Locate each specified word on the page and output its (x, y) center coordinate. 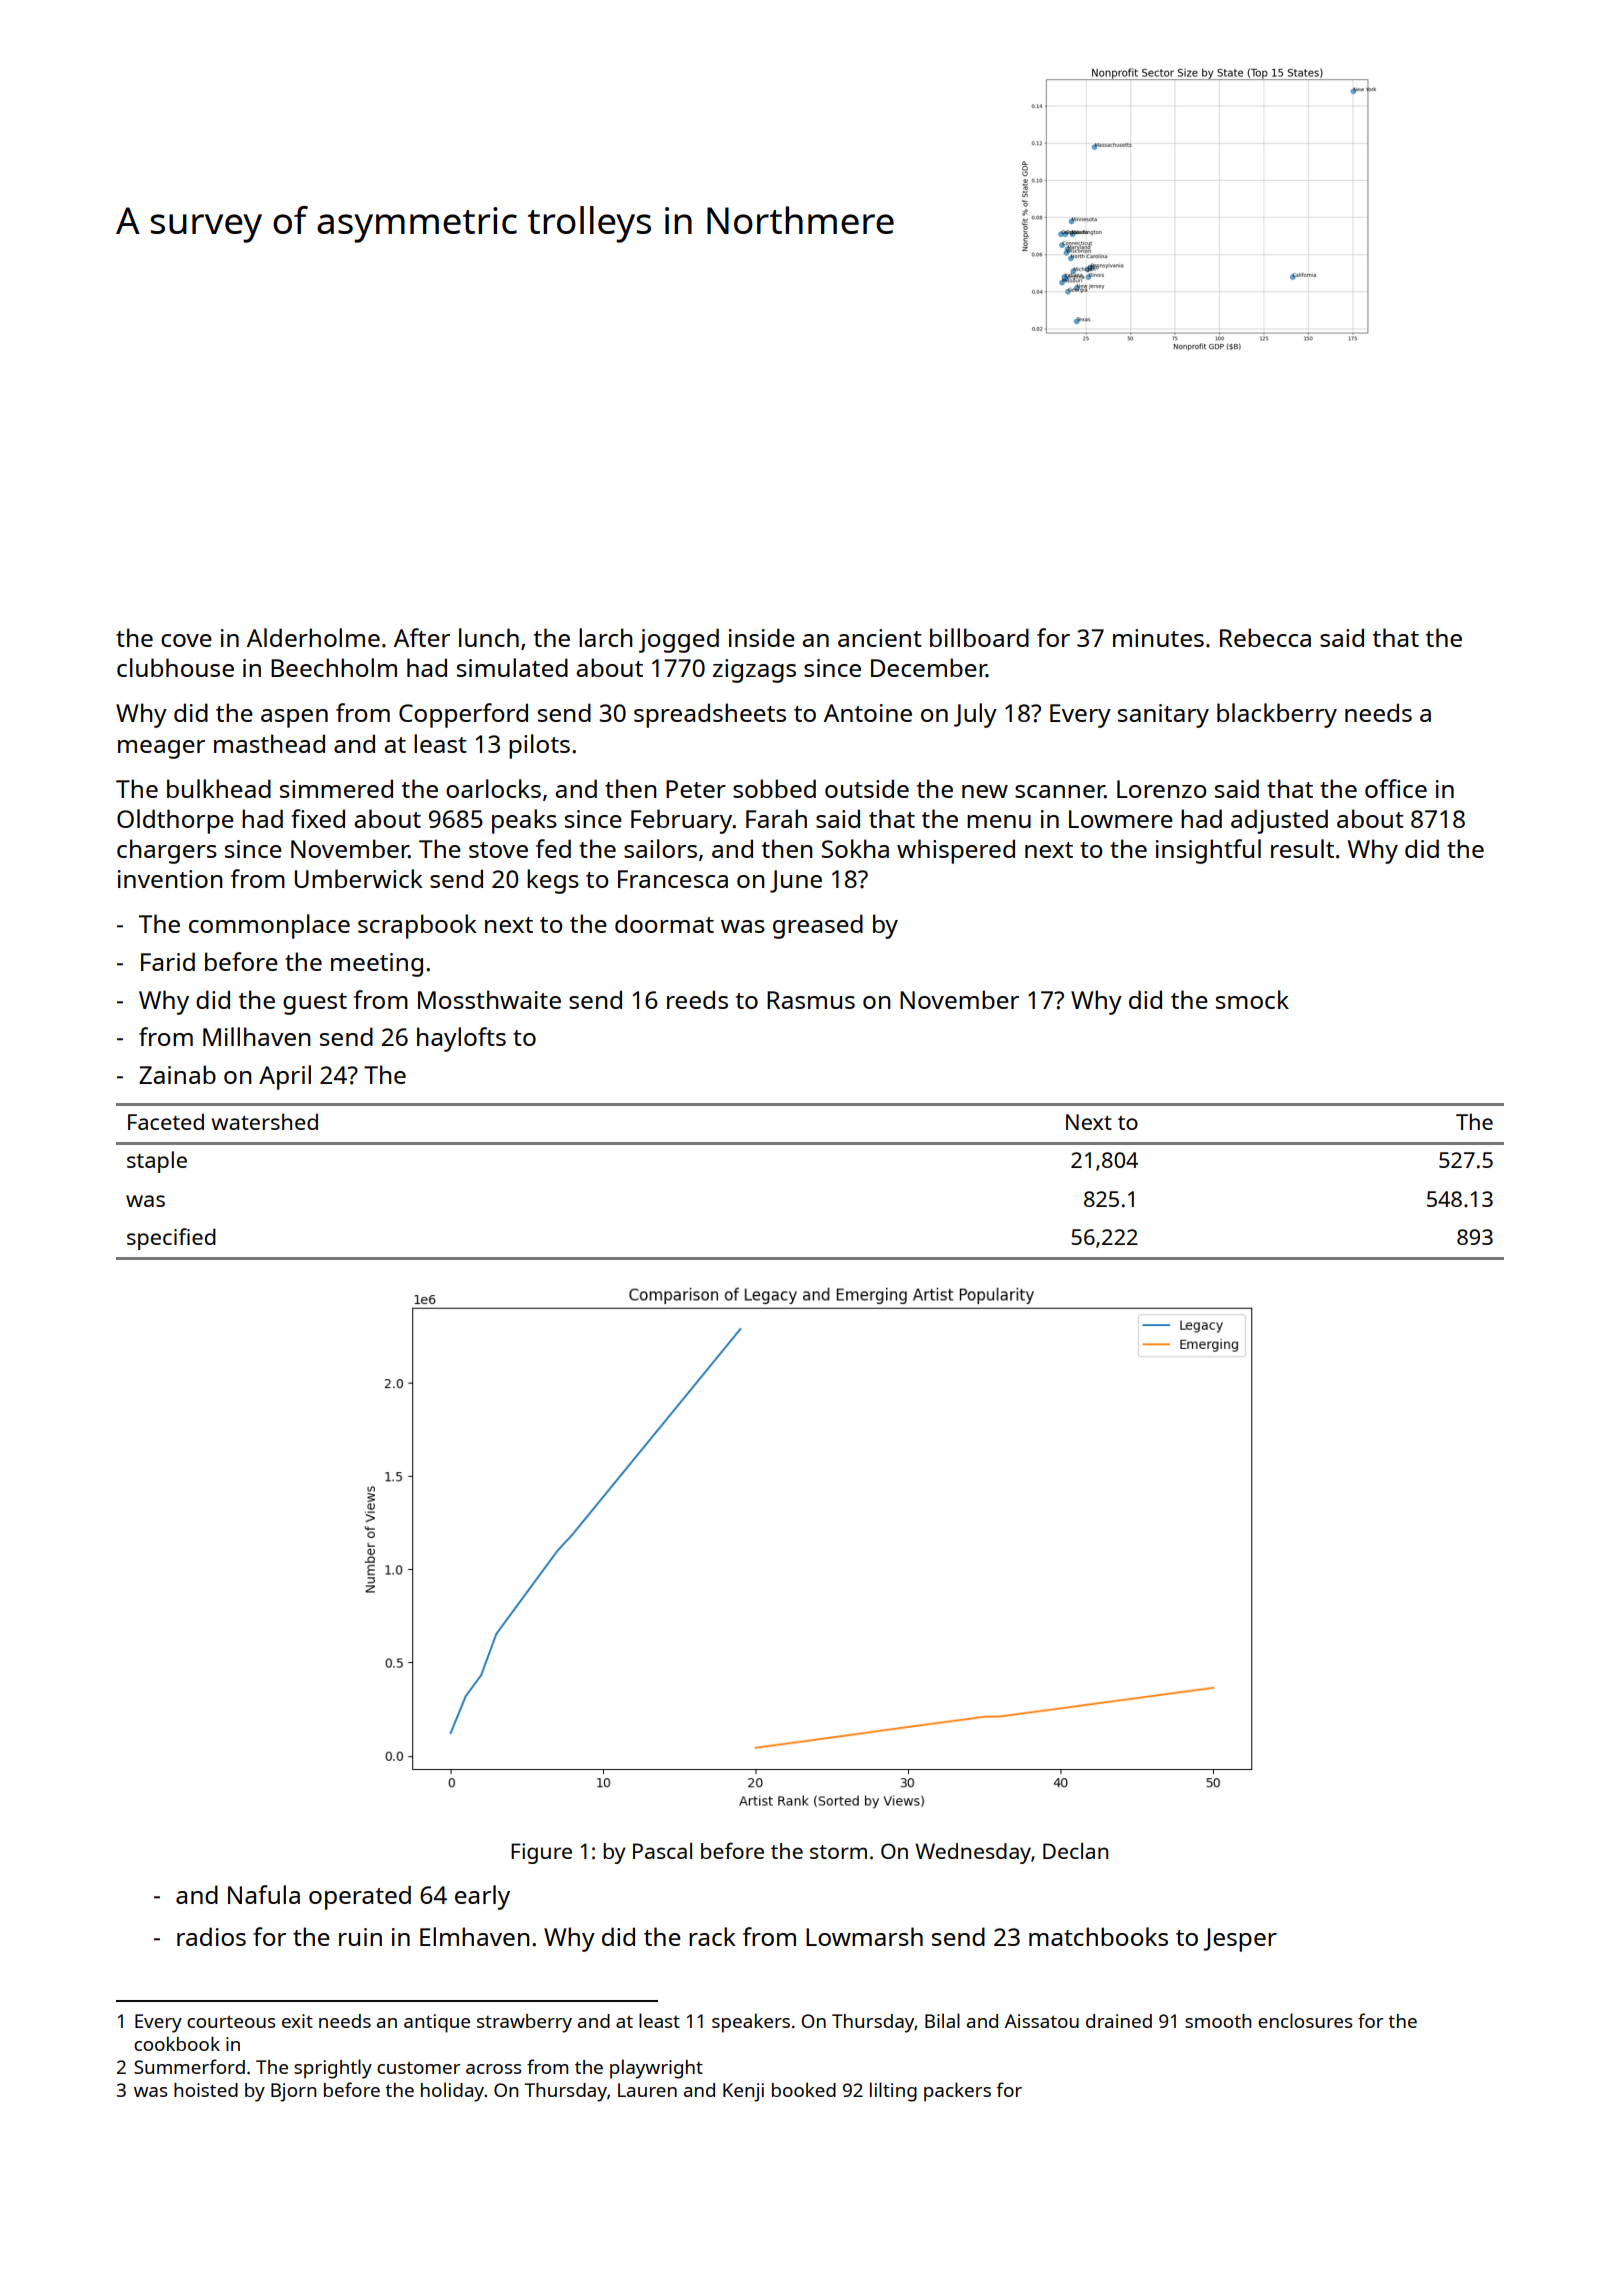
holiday (453, 2092)
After (422, 637)
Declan (1075, 1851)
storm (838, 1852)
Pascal (662, 1851)
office (1396, 788)
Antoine (868, 713)
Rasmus (811, 1000)
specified (171, 1239)
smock (1252, 999)
